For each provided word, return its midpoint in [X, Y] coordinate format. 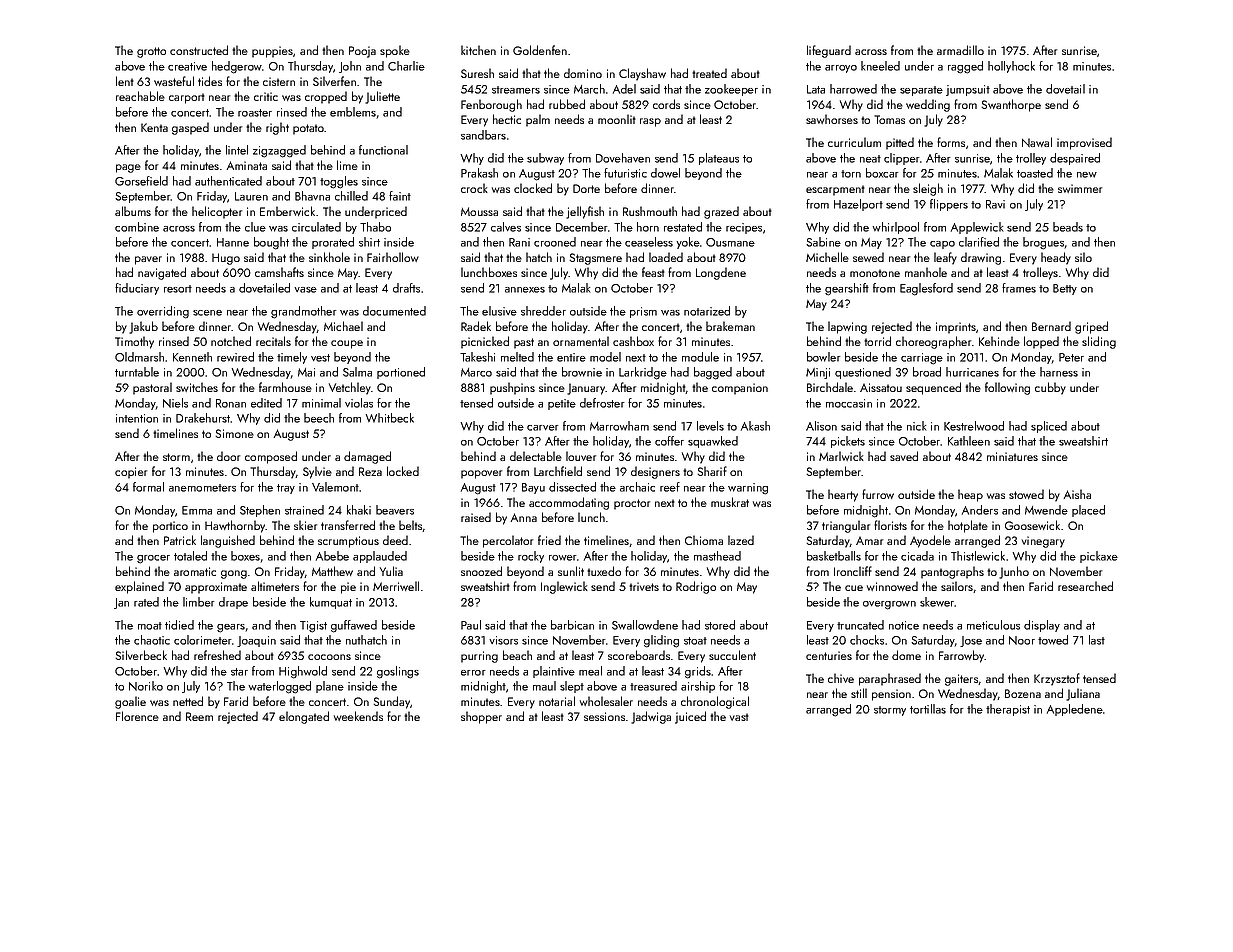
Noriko [146, 686]
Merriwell [396, 586]
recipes [744, 228]
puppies [272, 52]
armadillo [960, 50]
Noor [1022, 640]
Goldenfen [540, 50]
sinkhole [329, 257]
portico [170, 527]
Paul [471, 625]
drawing [981, 258]
